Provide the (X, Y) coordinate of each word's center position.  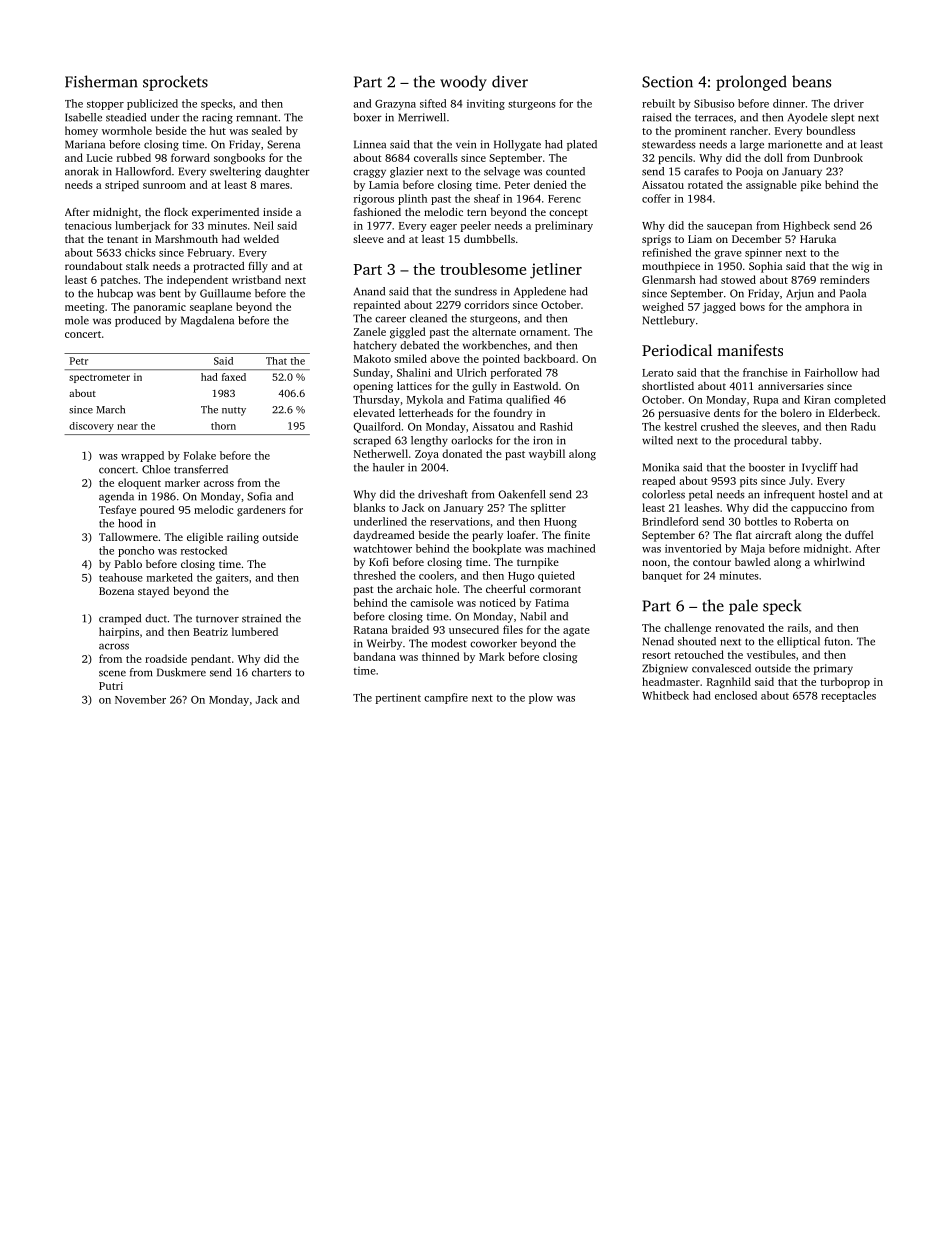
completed (860, 400)
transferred (201, 469)
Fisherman (101, 81)
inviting (486, 104)
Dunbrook (838, 157)
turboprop (845, 682)
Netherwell (381, 453)
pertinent (398, 698)
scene (112, 673)
